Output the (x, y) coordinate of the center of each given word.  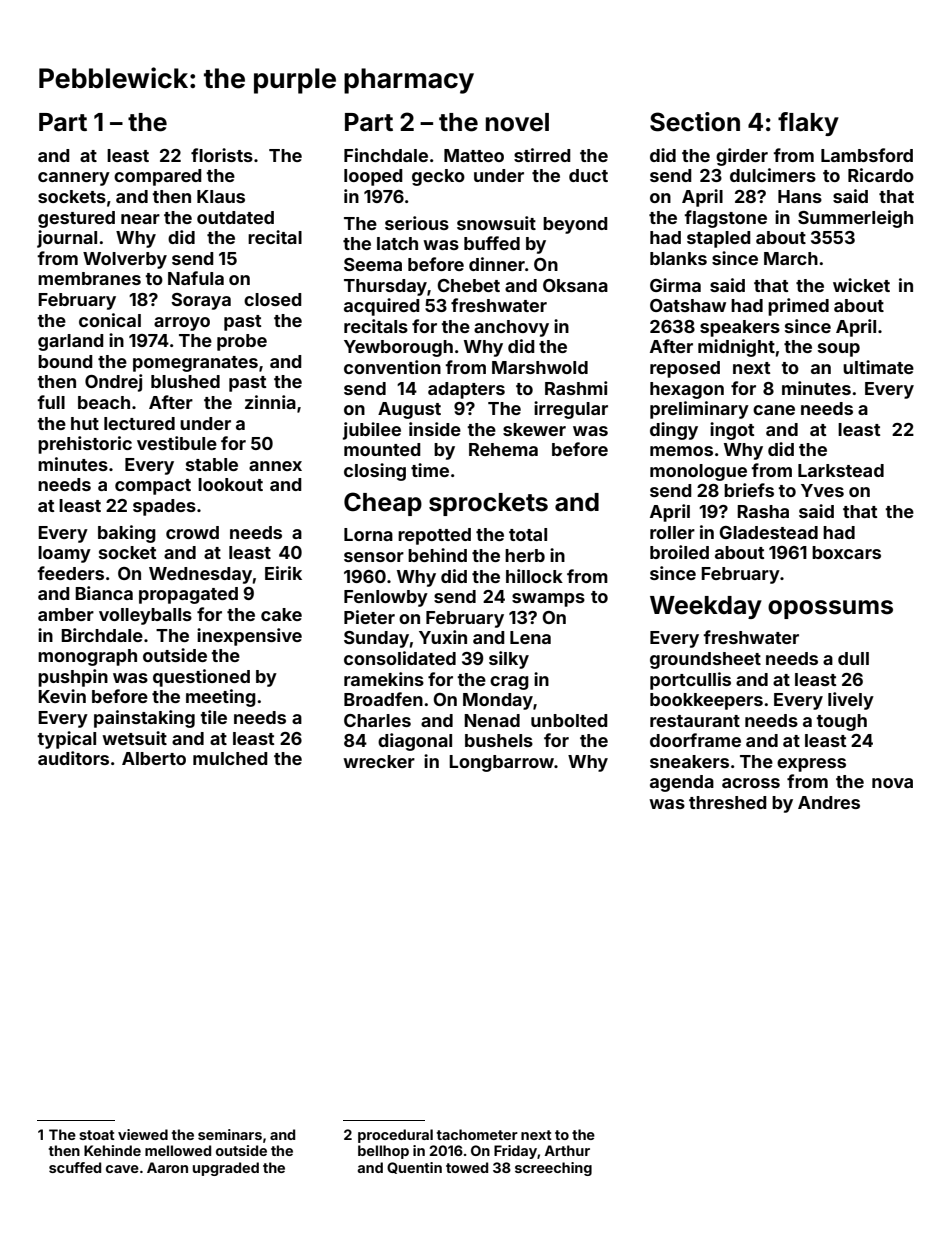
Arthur (567, 1150)
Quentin (414, 1168)
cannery (74, 179)
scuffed (75, 1167)
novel (517, 122)
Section (695, 122)
